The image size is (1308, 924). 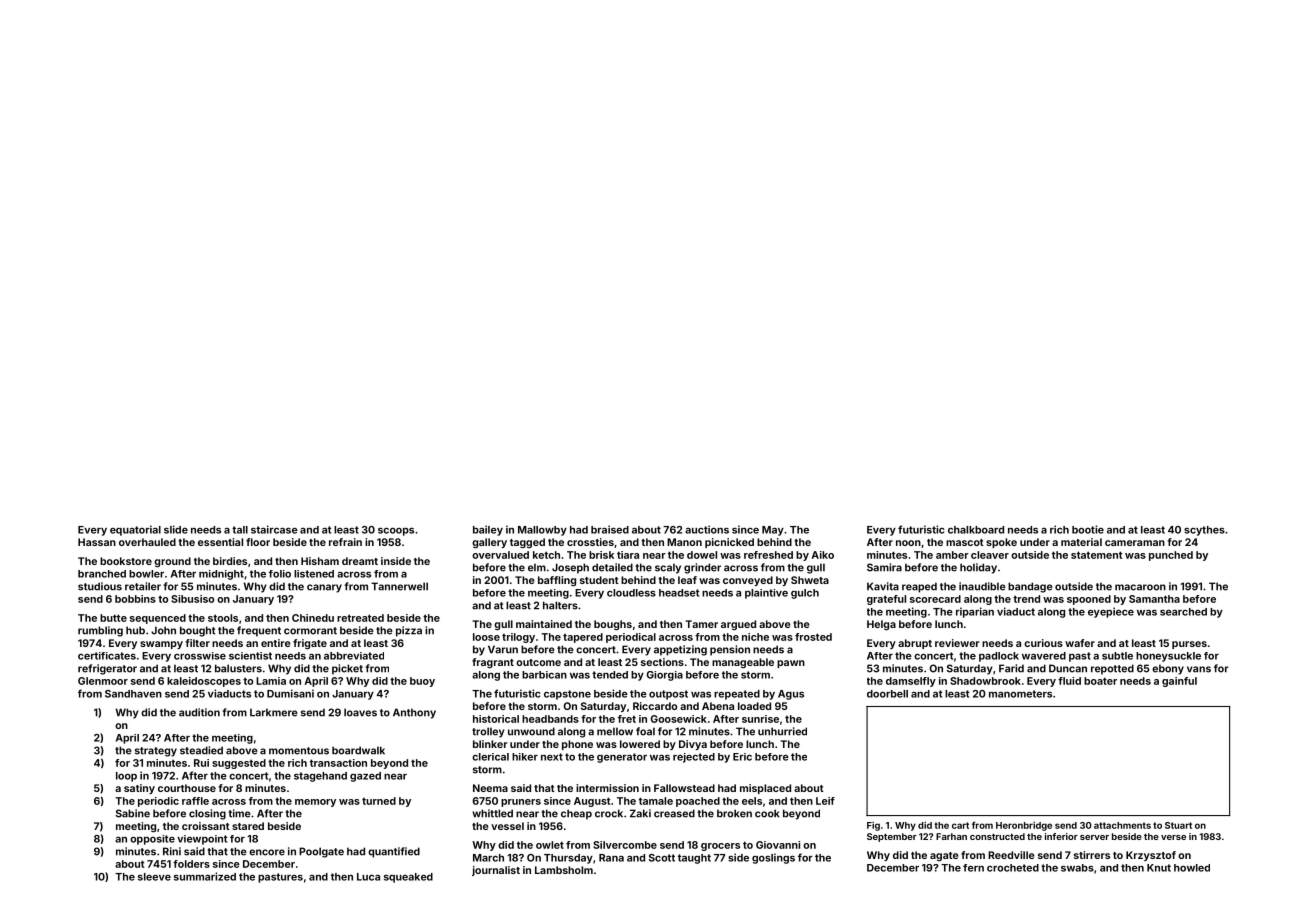 What do you see at coordinates (1179, 682) in the screenshot?
I see `gainful` at bounding box center [1179, 682].
